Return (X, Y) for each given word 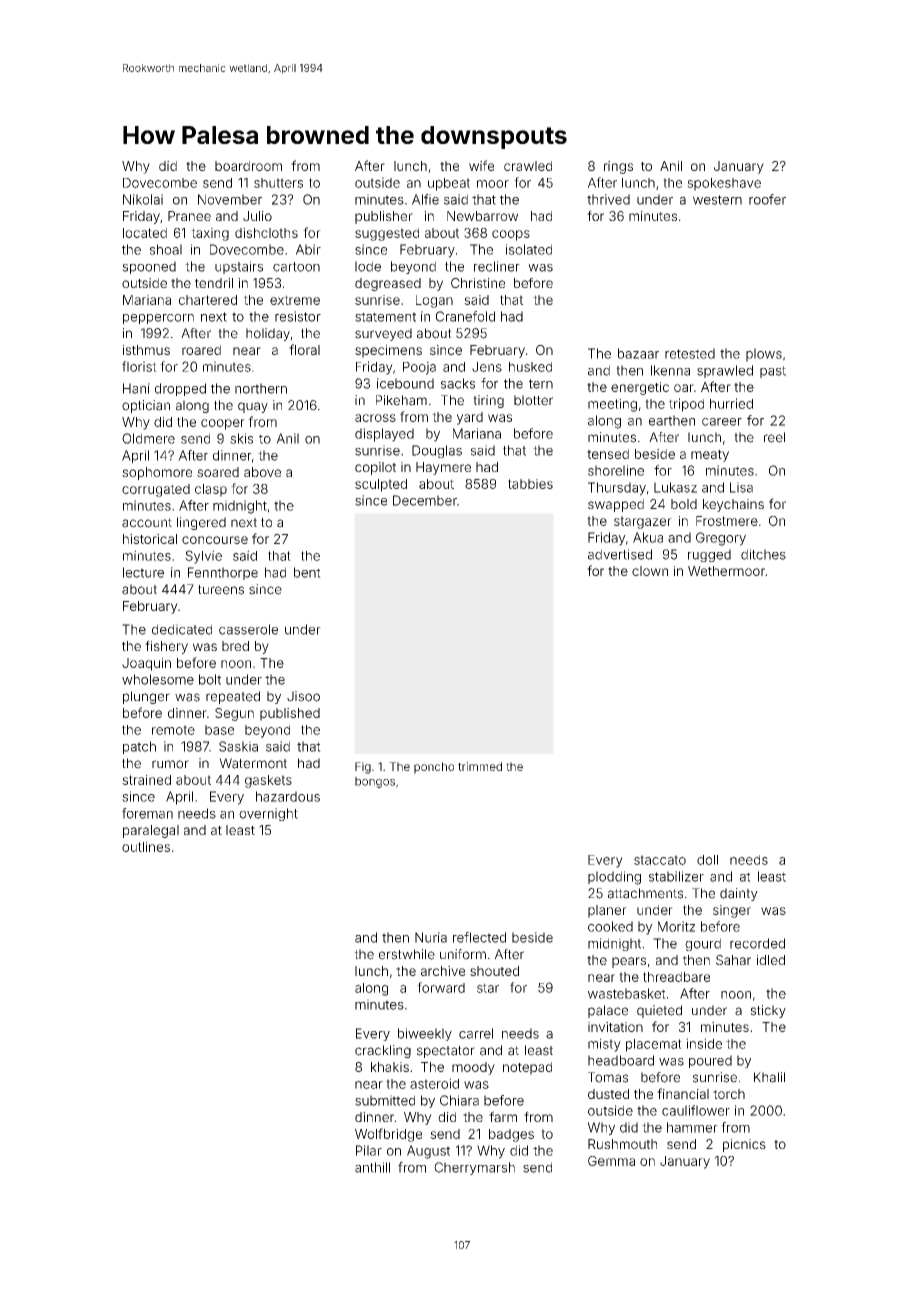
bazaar (638, 353)
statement (385, 317)
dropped (180, 389)
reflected (479, 937)
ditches (763, 554)
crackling (383, 1051)
